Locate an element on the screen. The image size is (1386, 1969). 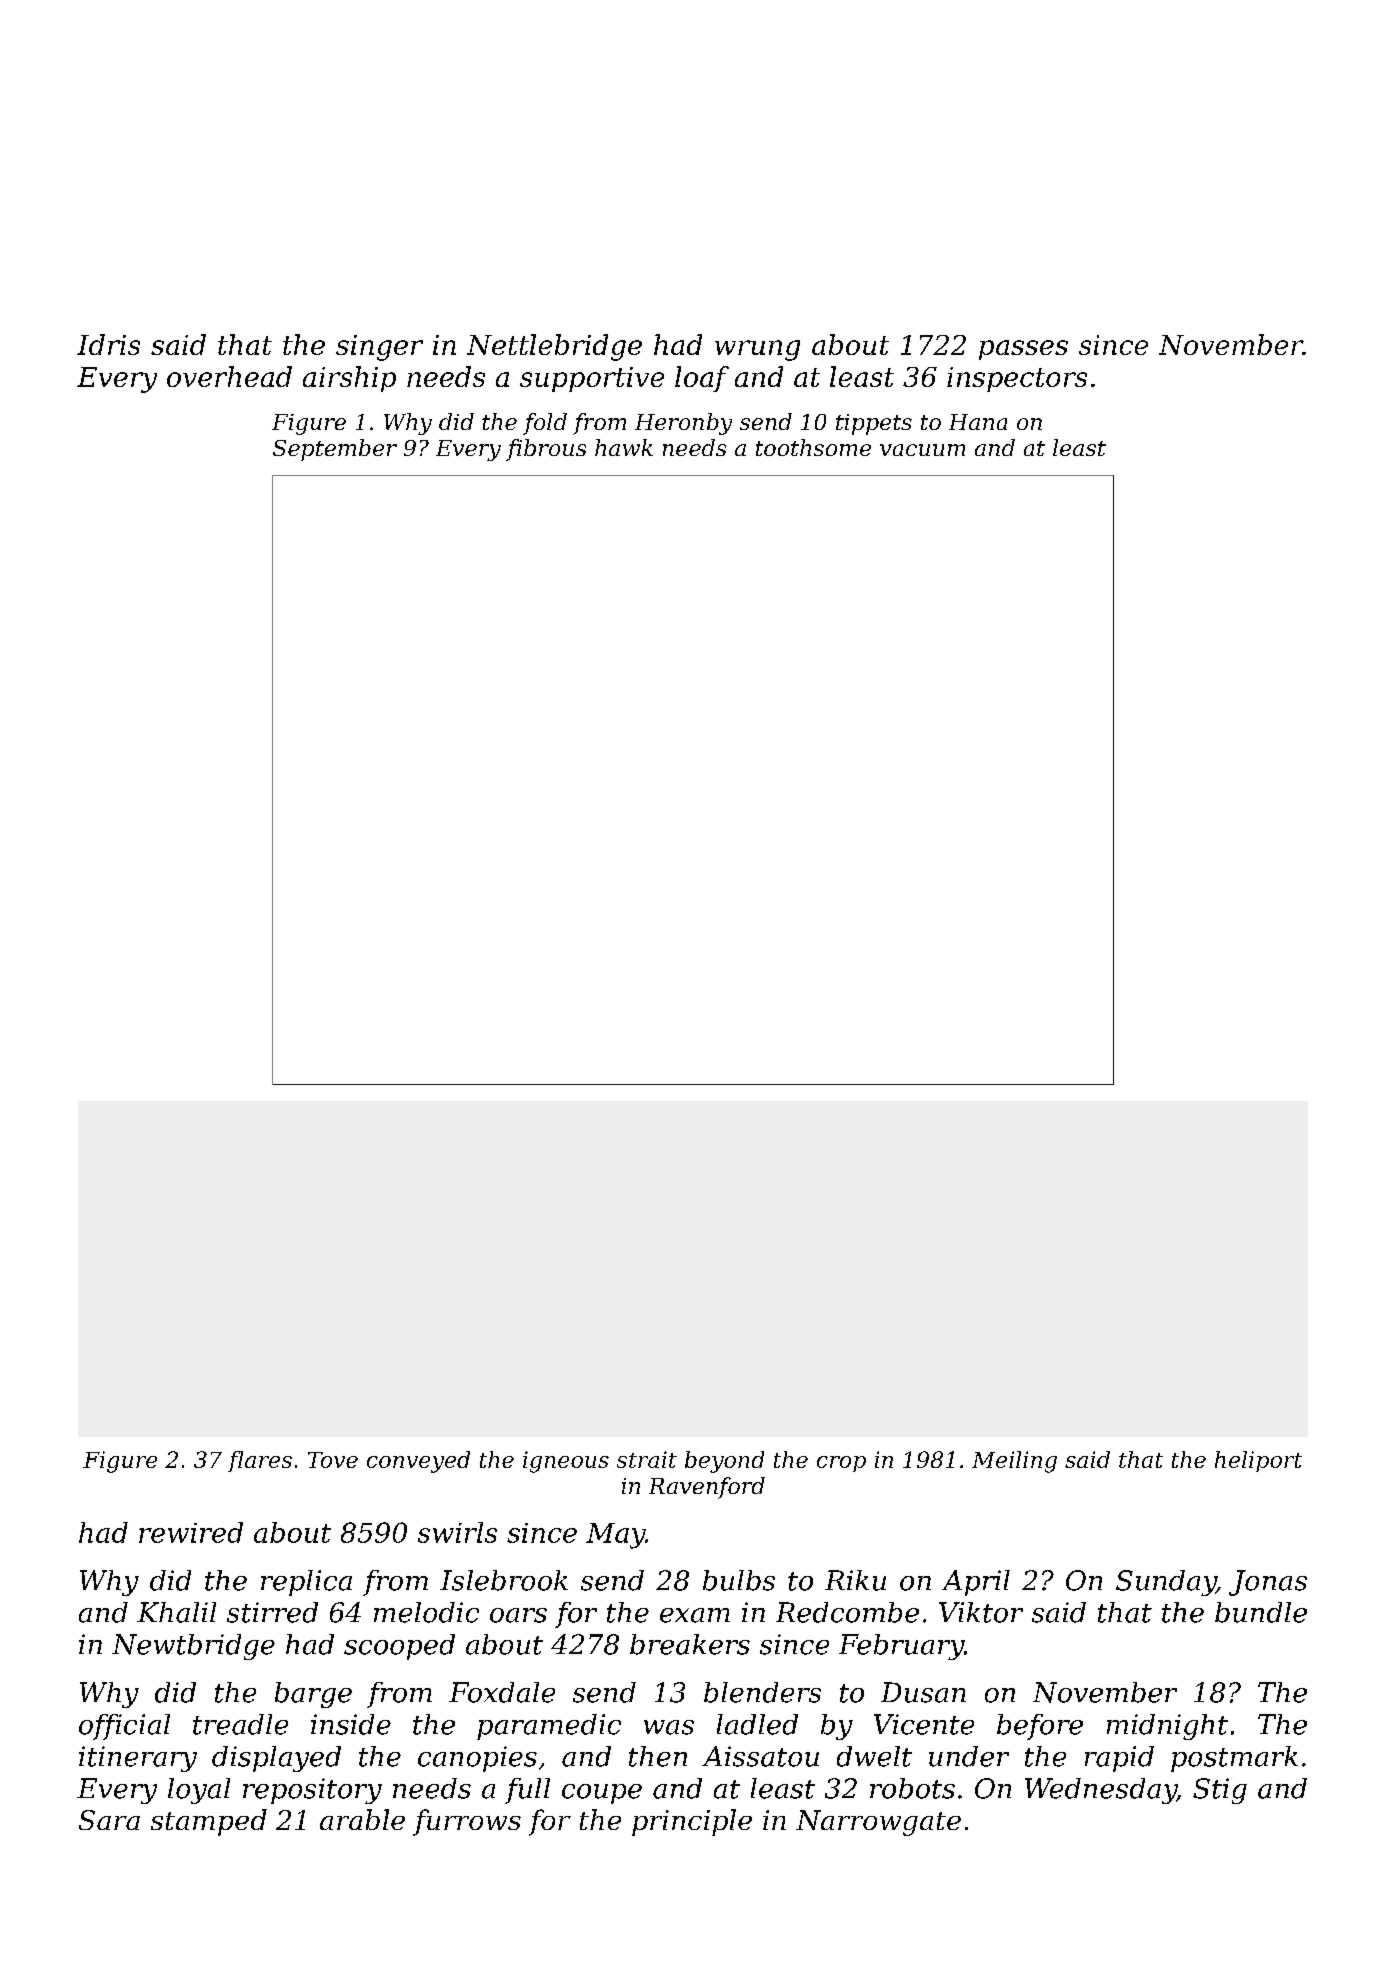
toothsome is located at coordinates (813, 447).
